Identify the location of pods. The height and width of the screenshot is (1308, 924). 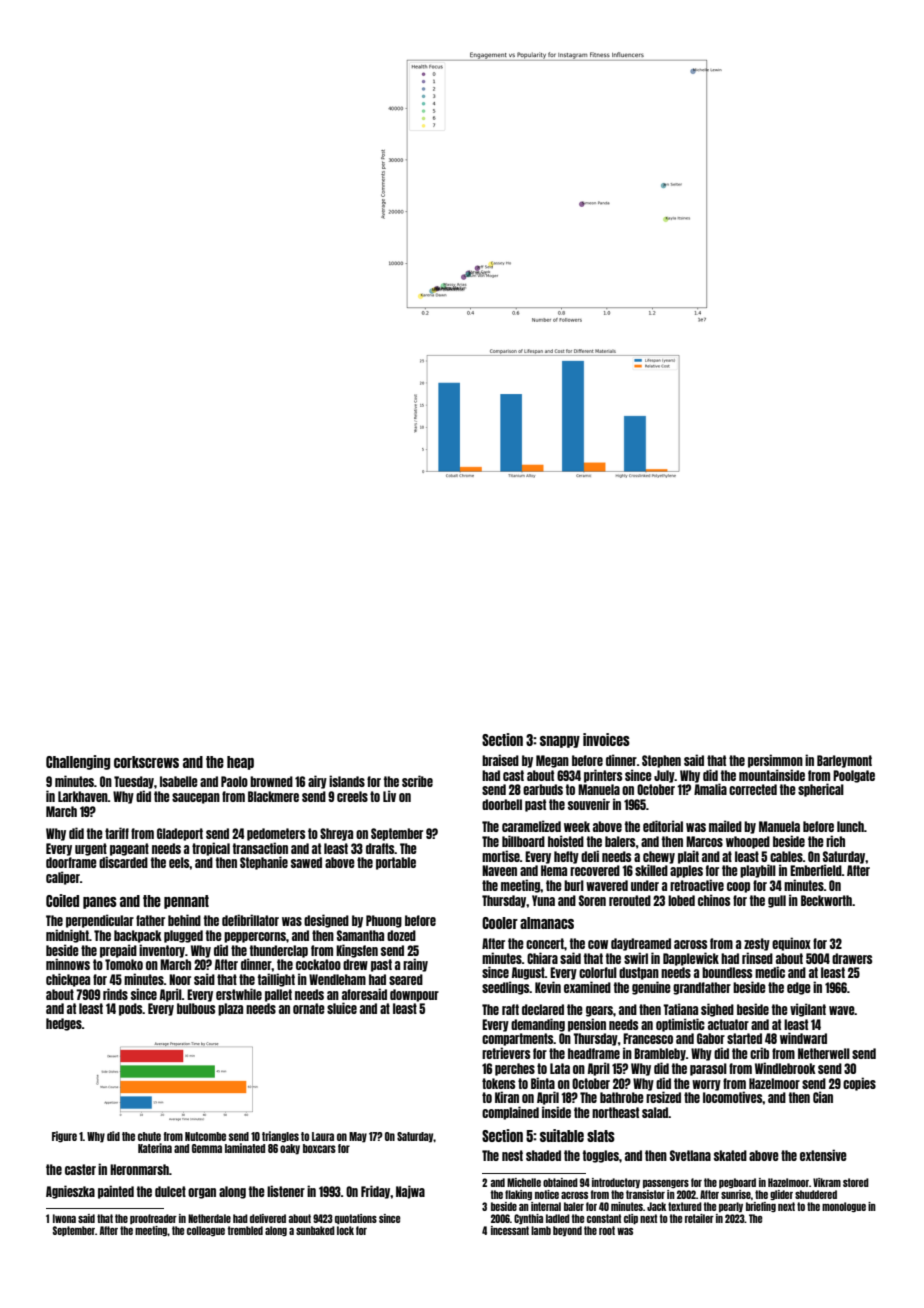
(131, 1009).
